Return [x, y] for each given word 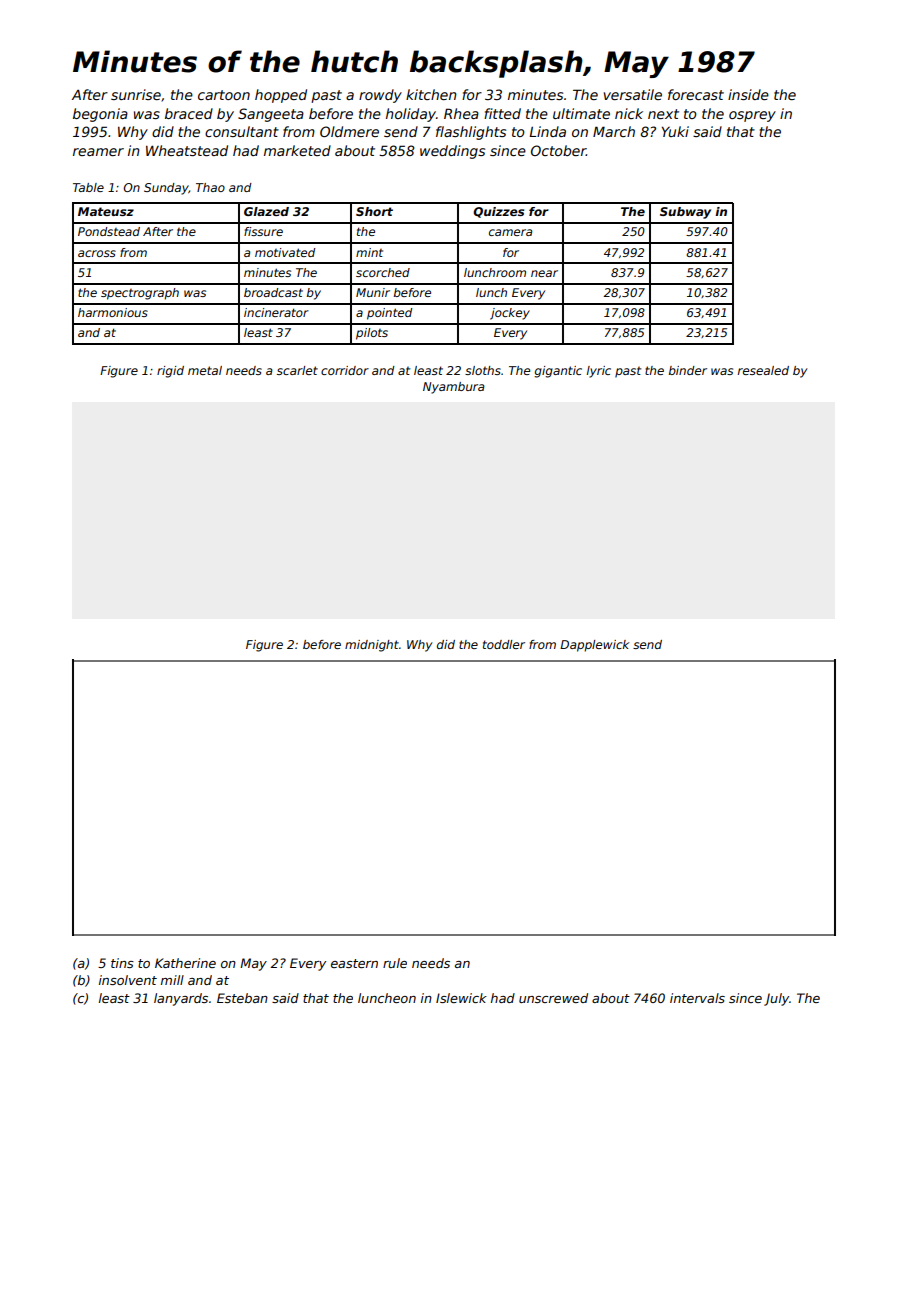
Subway [685, 213]
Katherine [185, 963]
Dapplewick [594, 646]
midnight [372, 646]
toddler [504, 644]
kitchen [431, 94]
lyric [599, 372]
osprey [752, 116]
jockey [510, 314]
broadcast [273, 292]
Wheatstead [187, 150]
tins [122, 963]
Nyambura [454, 388]
